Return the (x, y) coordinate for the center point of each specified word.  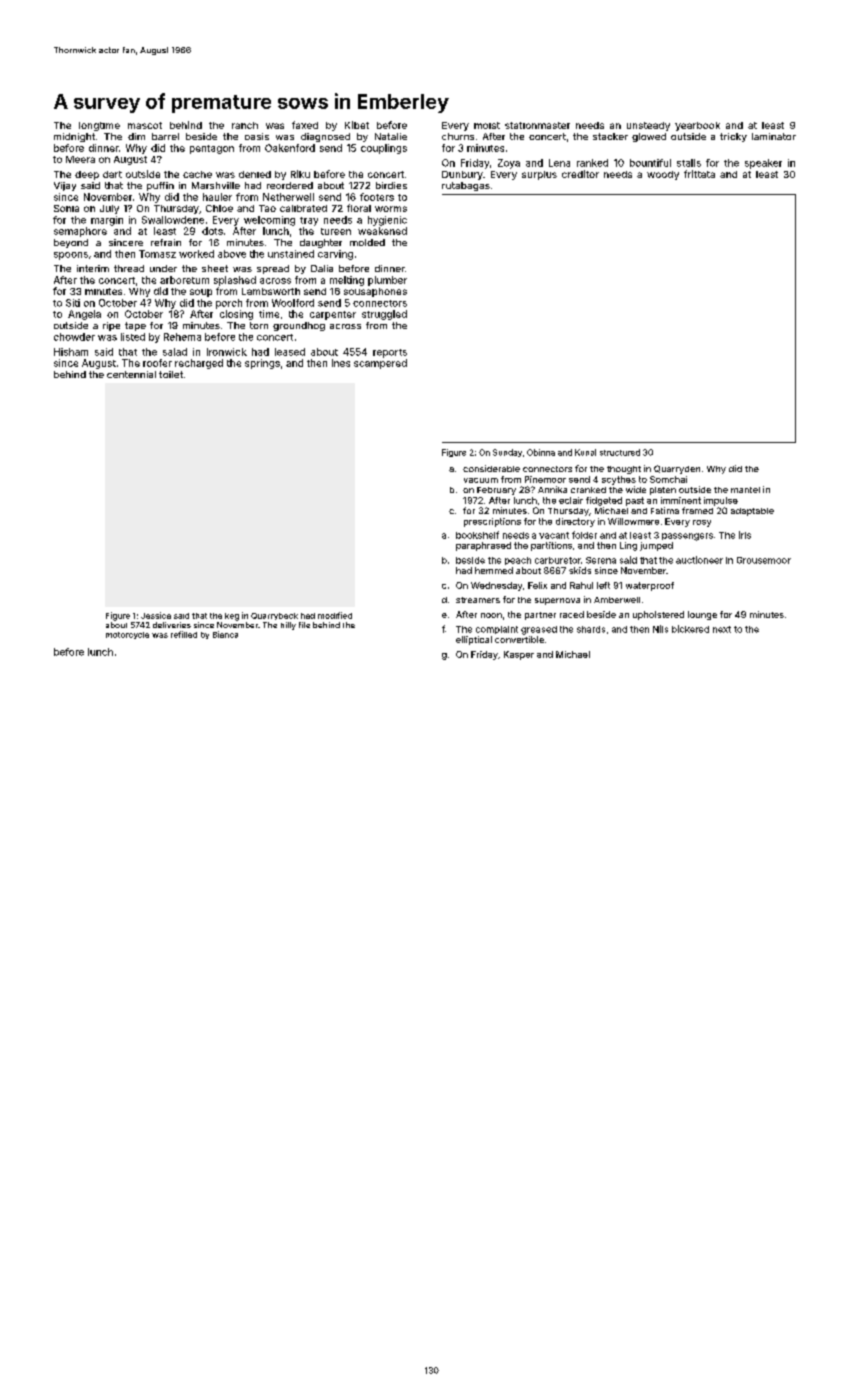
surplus (539, 175)
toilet (171, 374)
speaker (763, 164)
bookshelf (477, 535)
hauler (217, 197)
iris (745, 535)
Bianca (225, 634)
